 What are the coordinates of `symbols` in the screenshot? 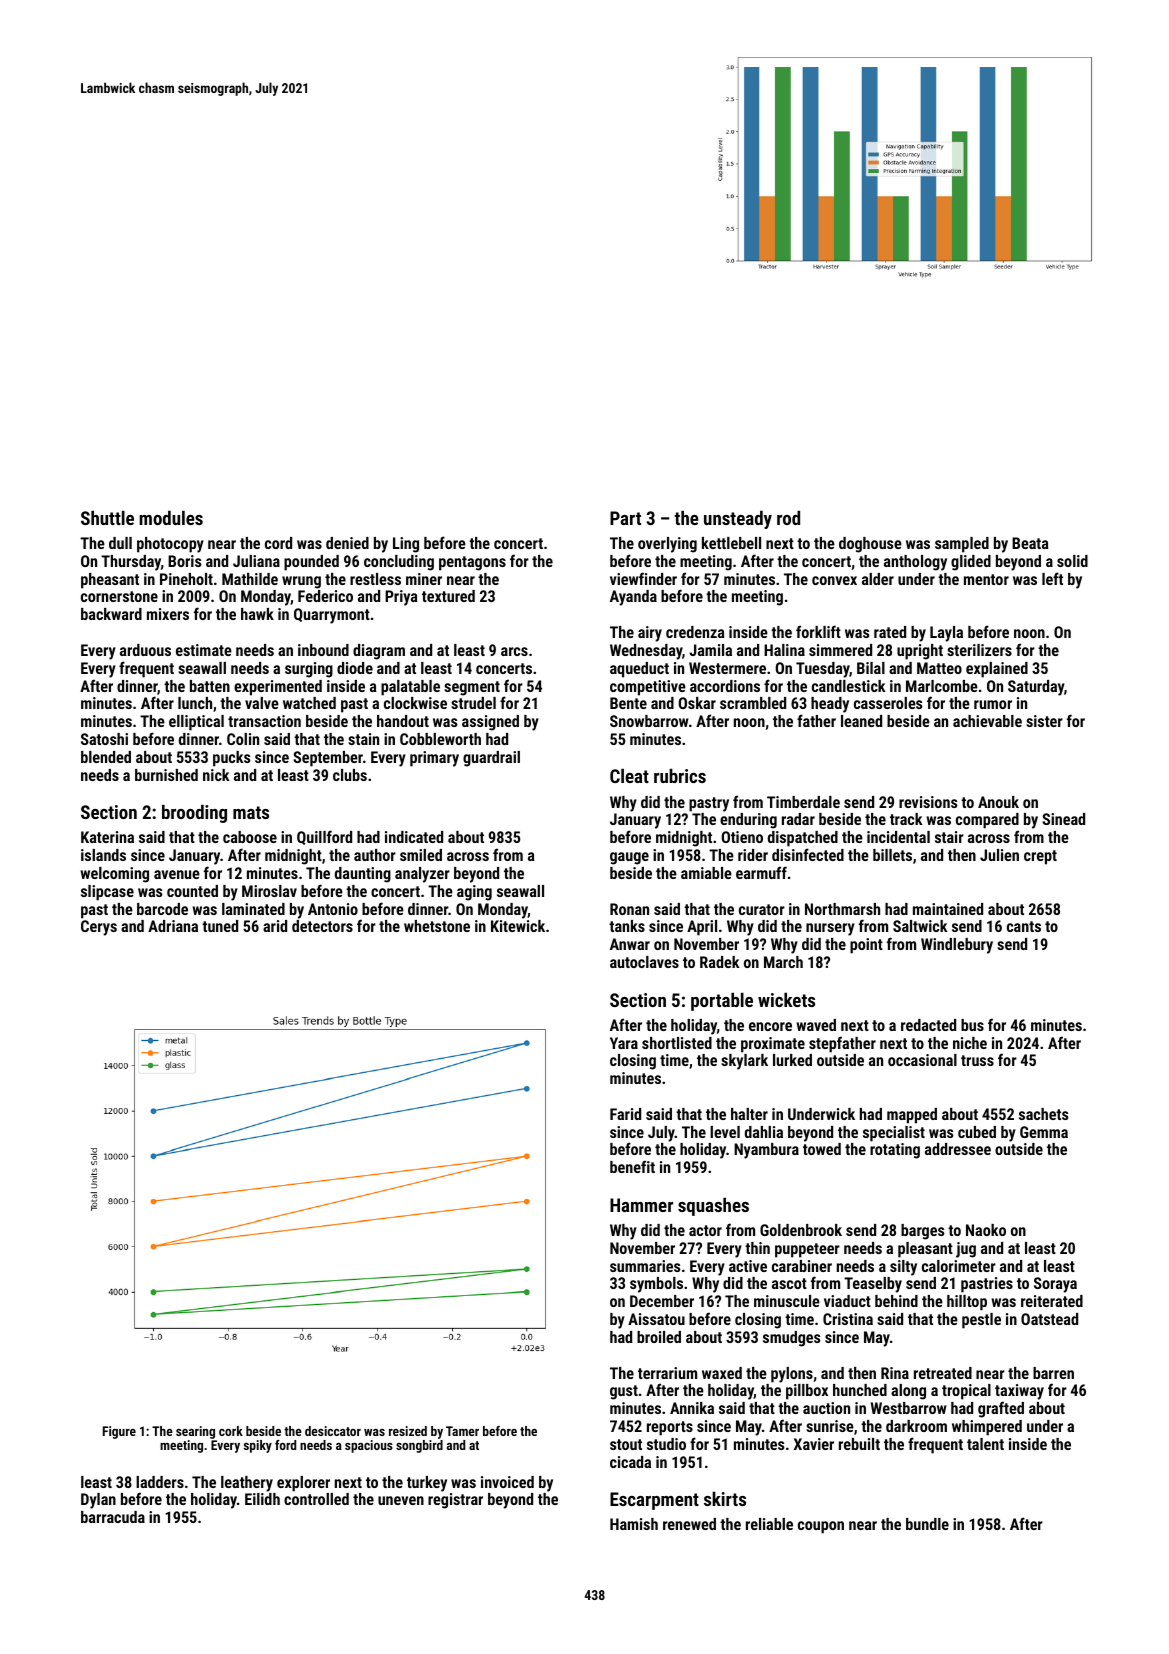 It's located at (656, 1285).
